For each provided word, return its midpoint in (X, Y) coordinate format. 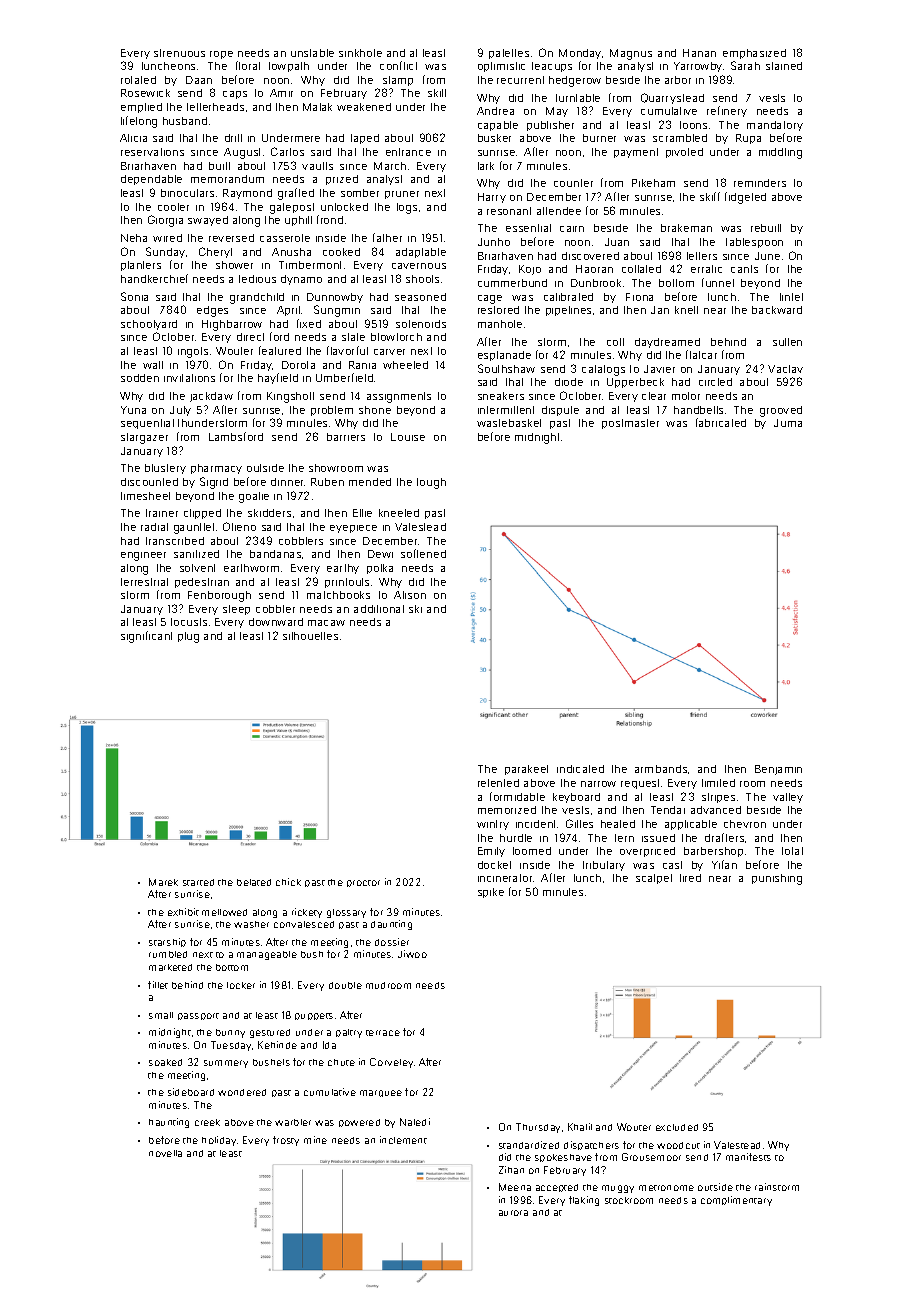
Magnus (631, 54)
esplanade (504, 356)
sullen (787, 342)
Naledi (415, 1122)
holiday (219, 1141)
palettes (509, 54)
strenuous (179, 53)
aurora (513, 1213)
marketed (170, 967)
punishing (777, 879)
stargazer (144, 438)
